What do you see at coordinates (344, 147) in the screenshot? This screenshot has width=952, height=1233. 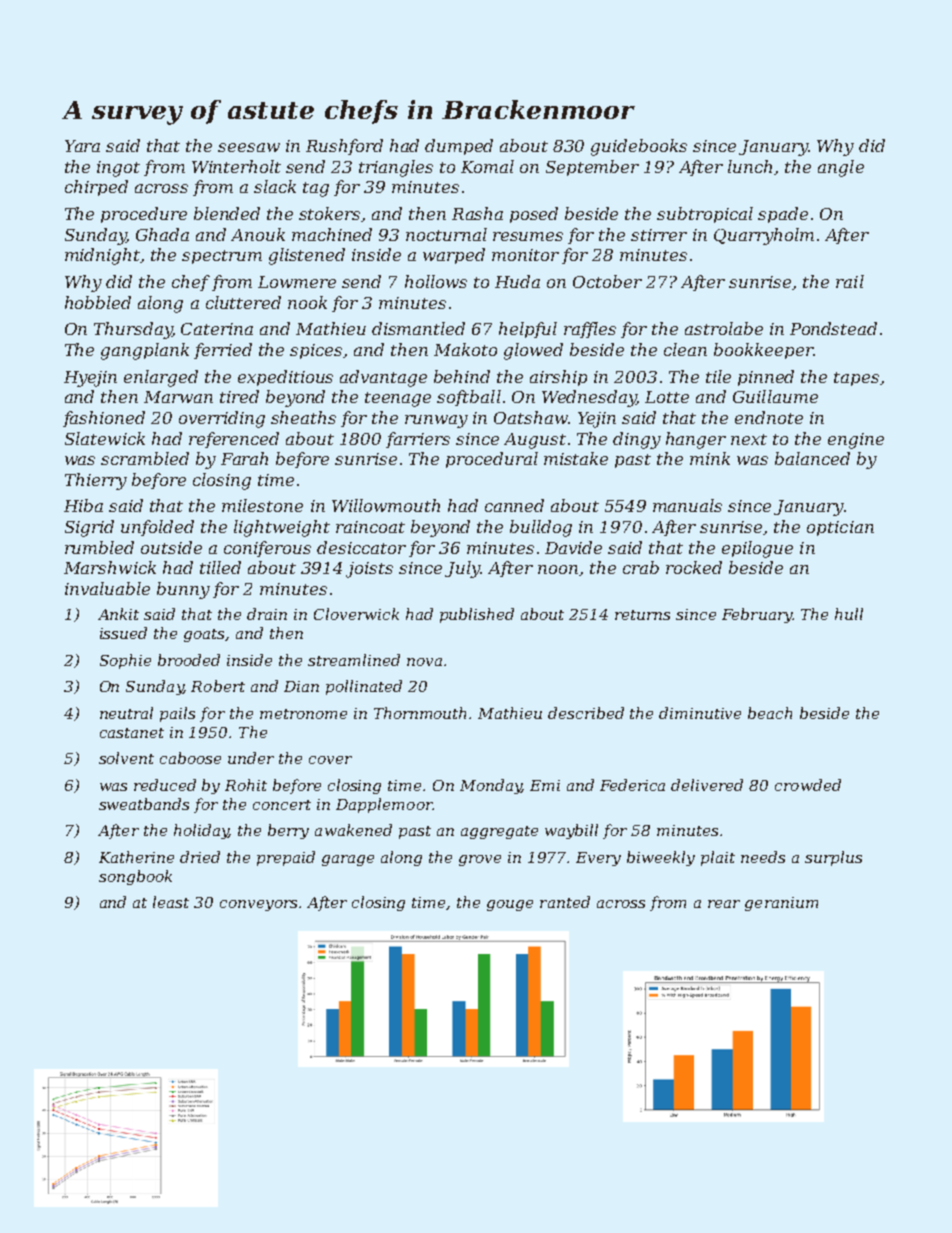 I see `Rushford` at bounding box center [344, 147].
